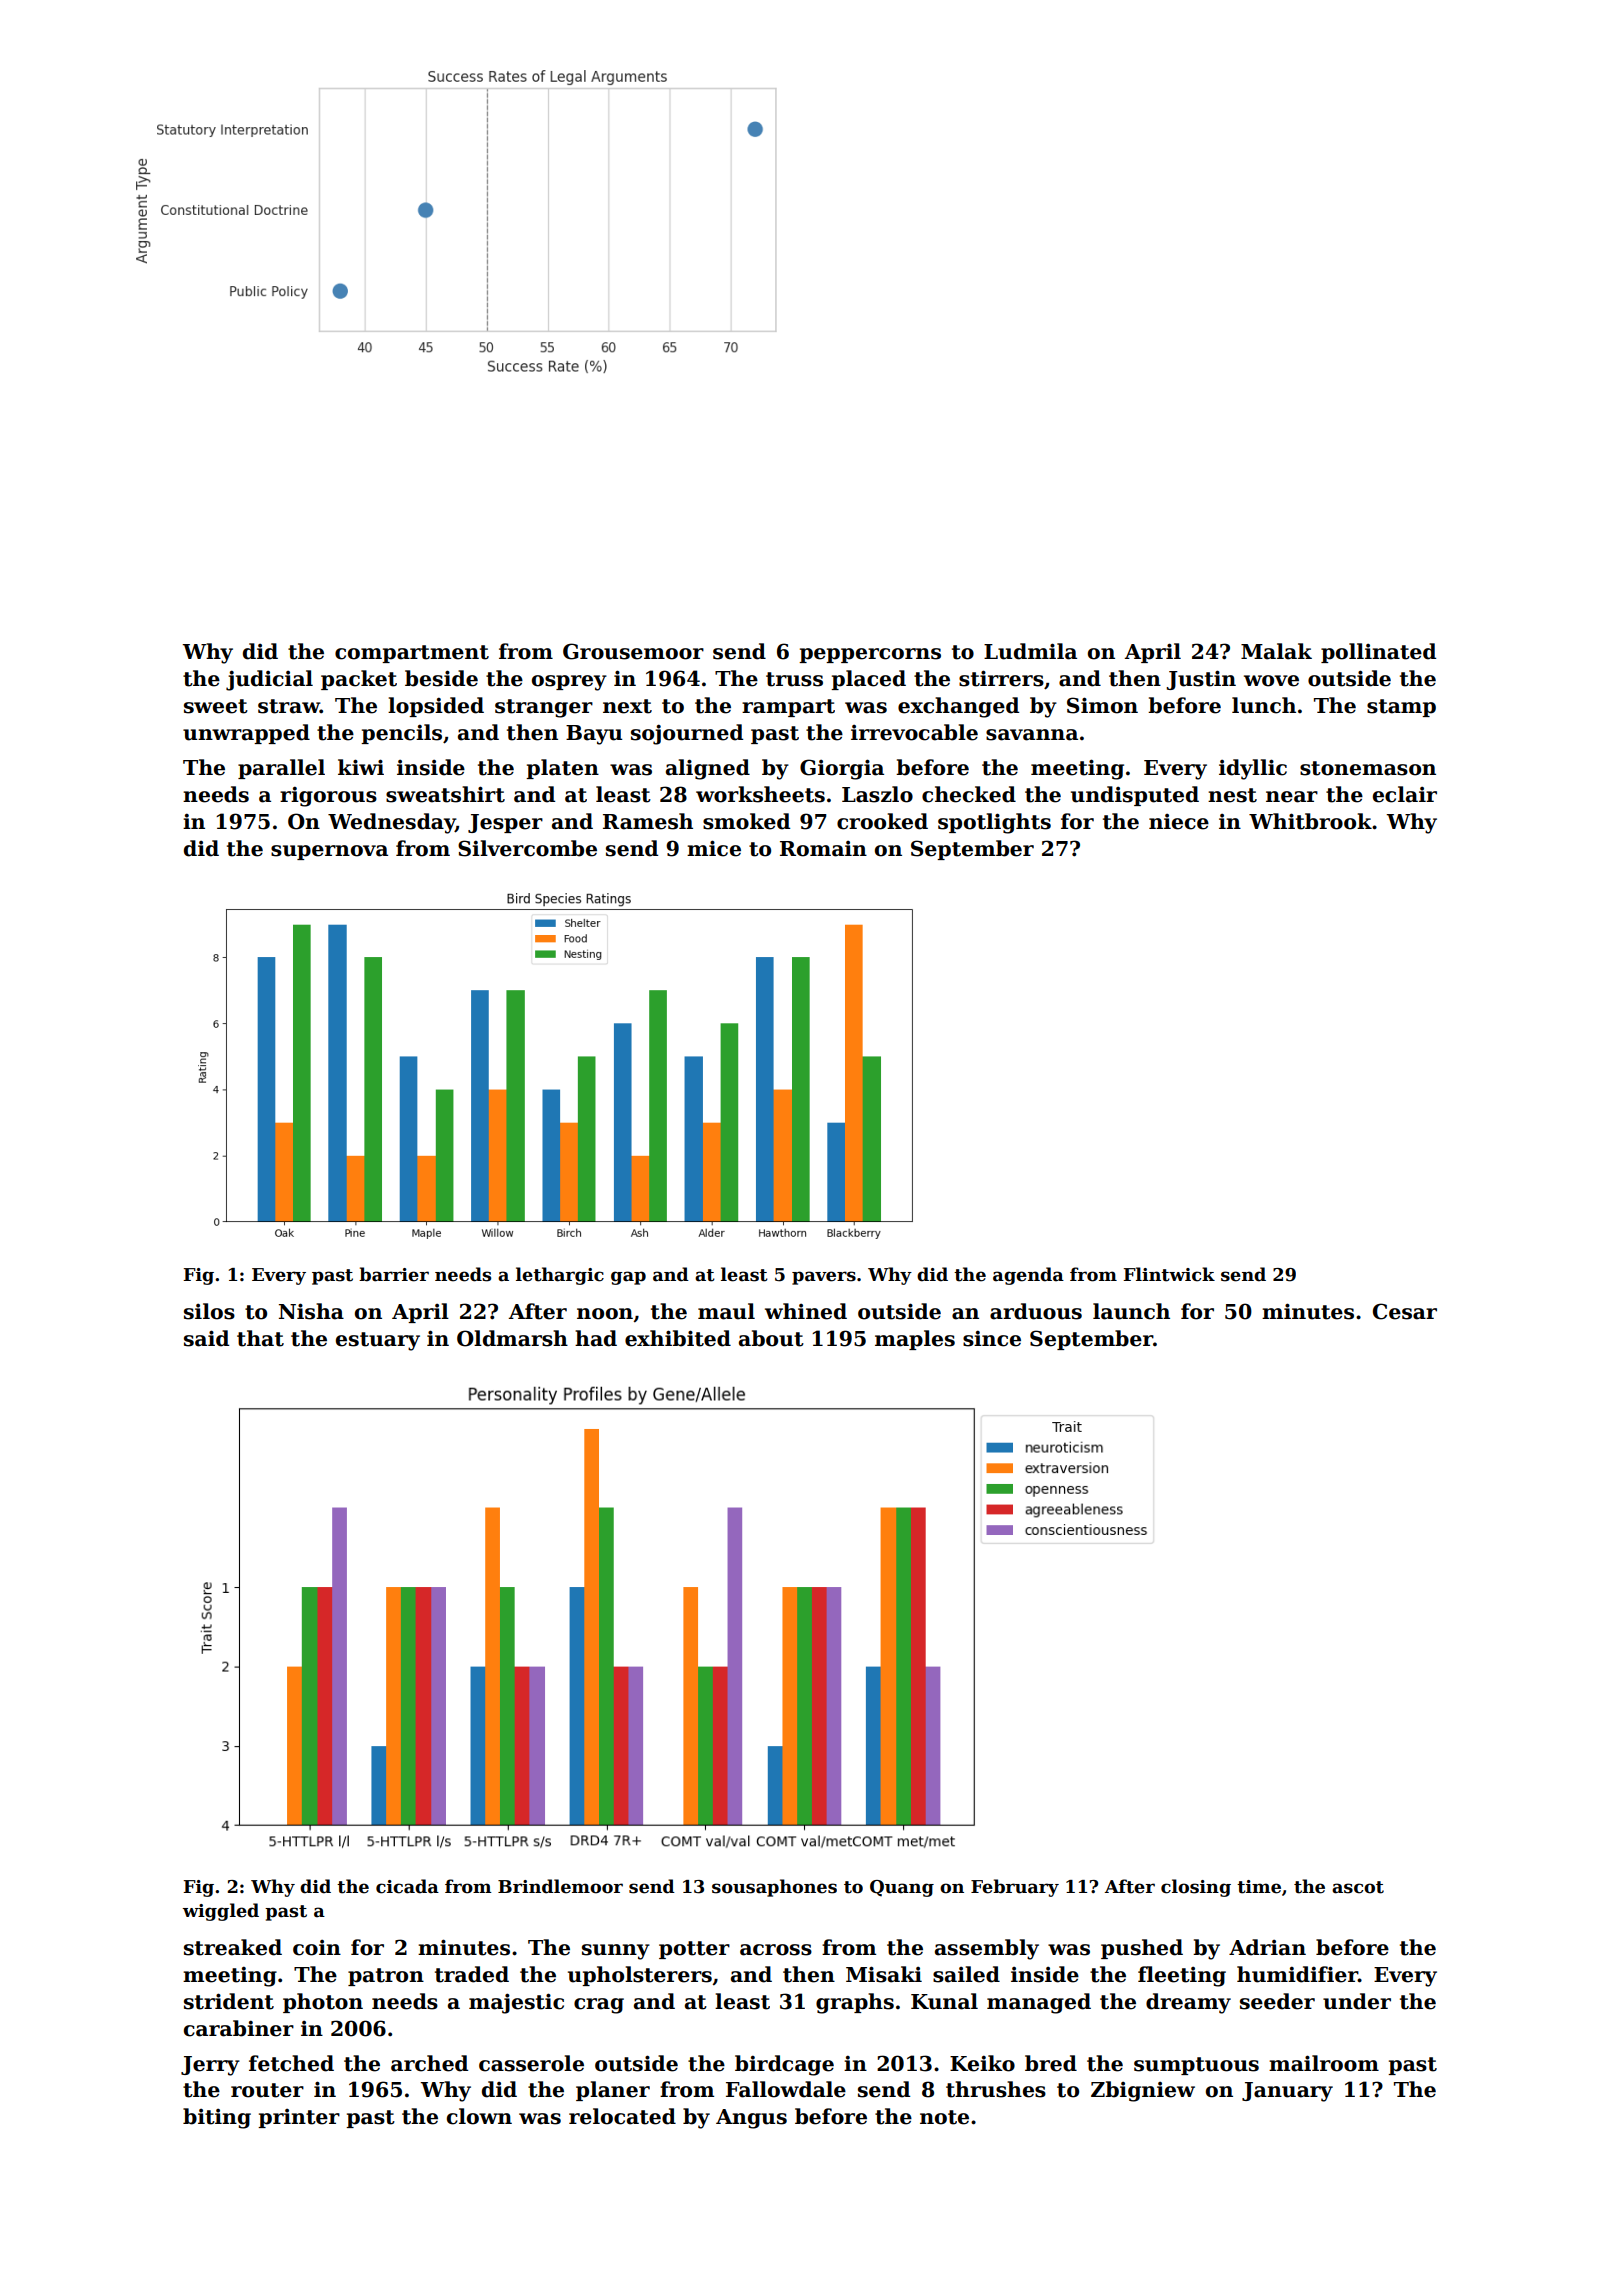  I want to click on Cesar, so click(1405, 1311).
